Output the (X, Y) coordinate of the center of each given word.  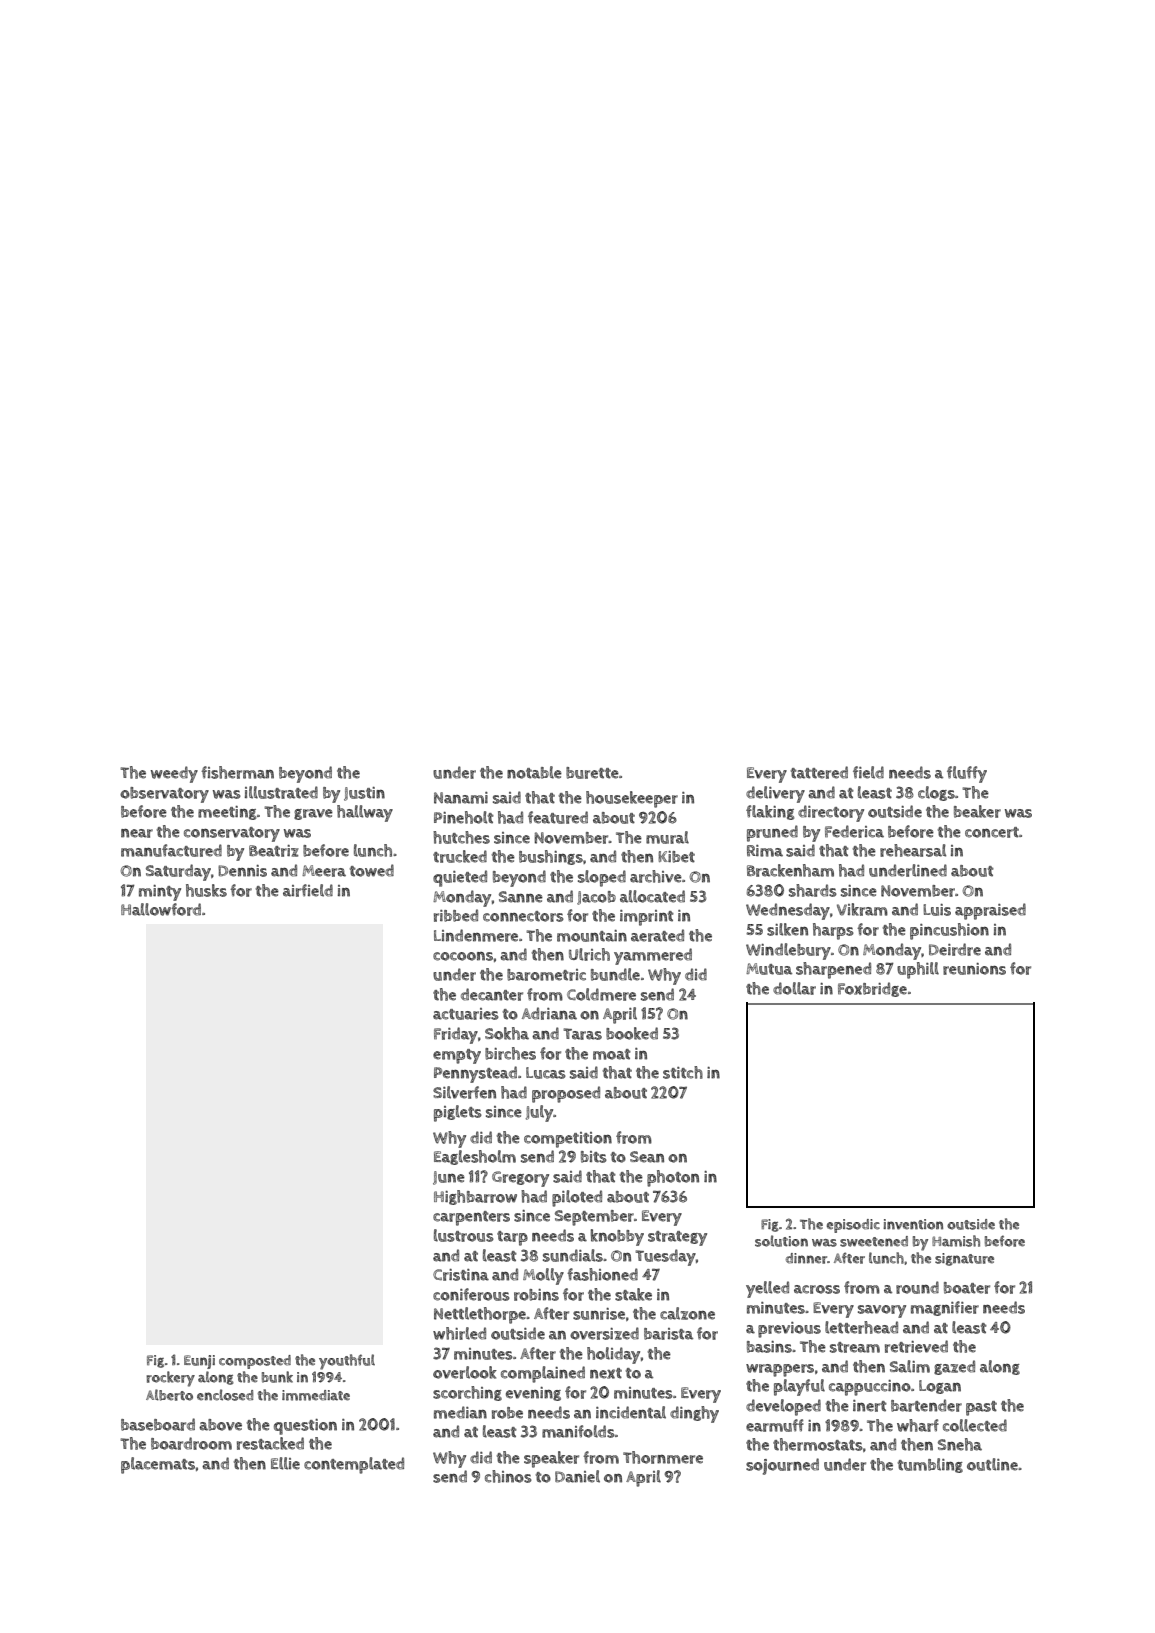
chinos (508, 1476)
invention (913, 1224)
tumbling (930, 1465)
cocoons (463, 956)
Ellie (285, 1463)
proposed (566, 1094)
